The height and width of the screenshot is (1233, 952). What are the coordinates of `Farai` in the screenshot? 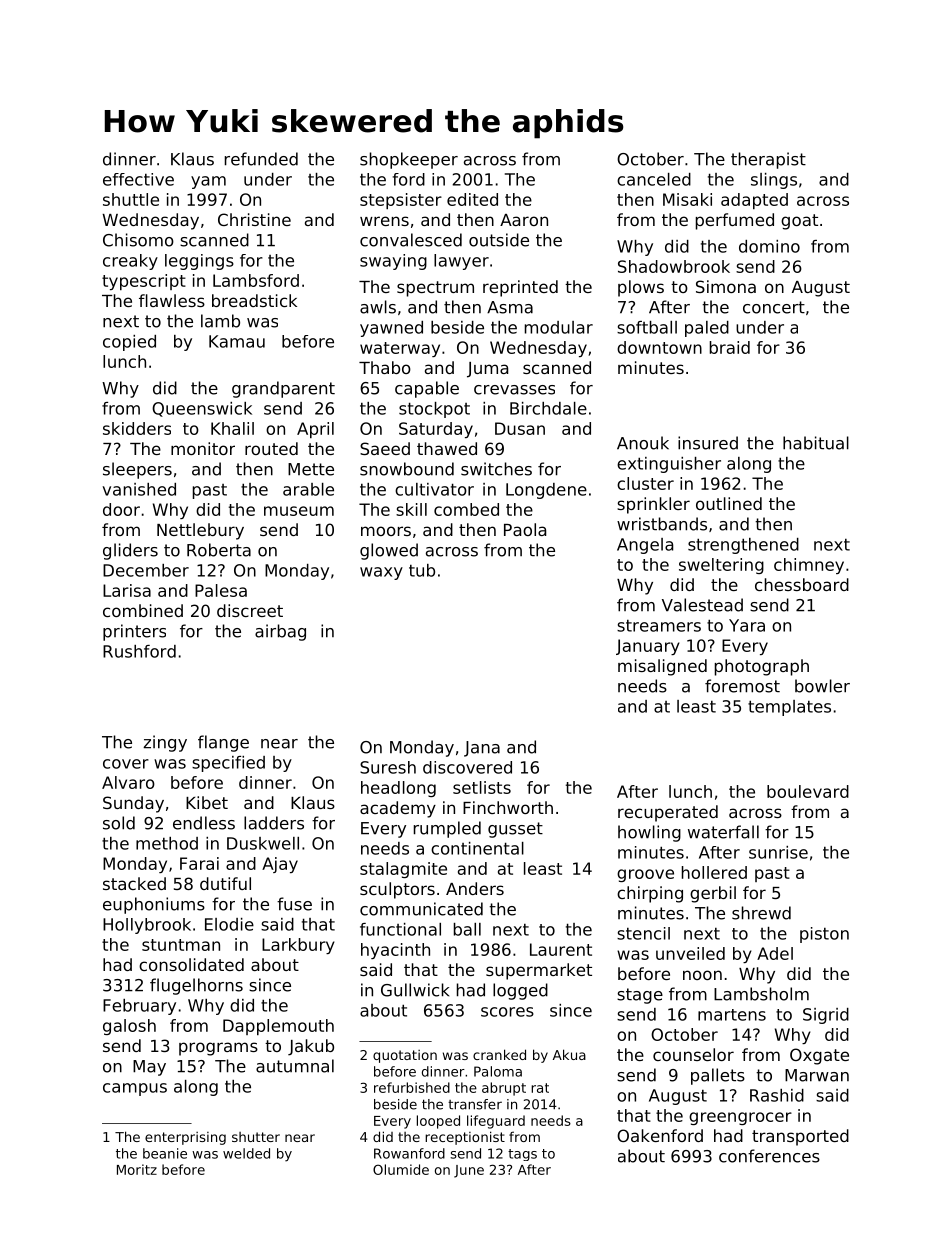 It's located at (199, 863).
